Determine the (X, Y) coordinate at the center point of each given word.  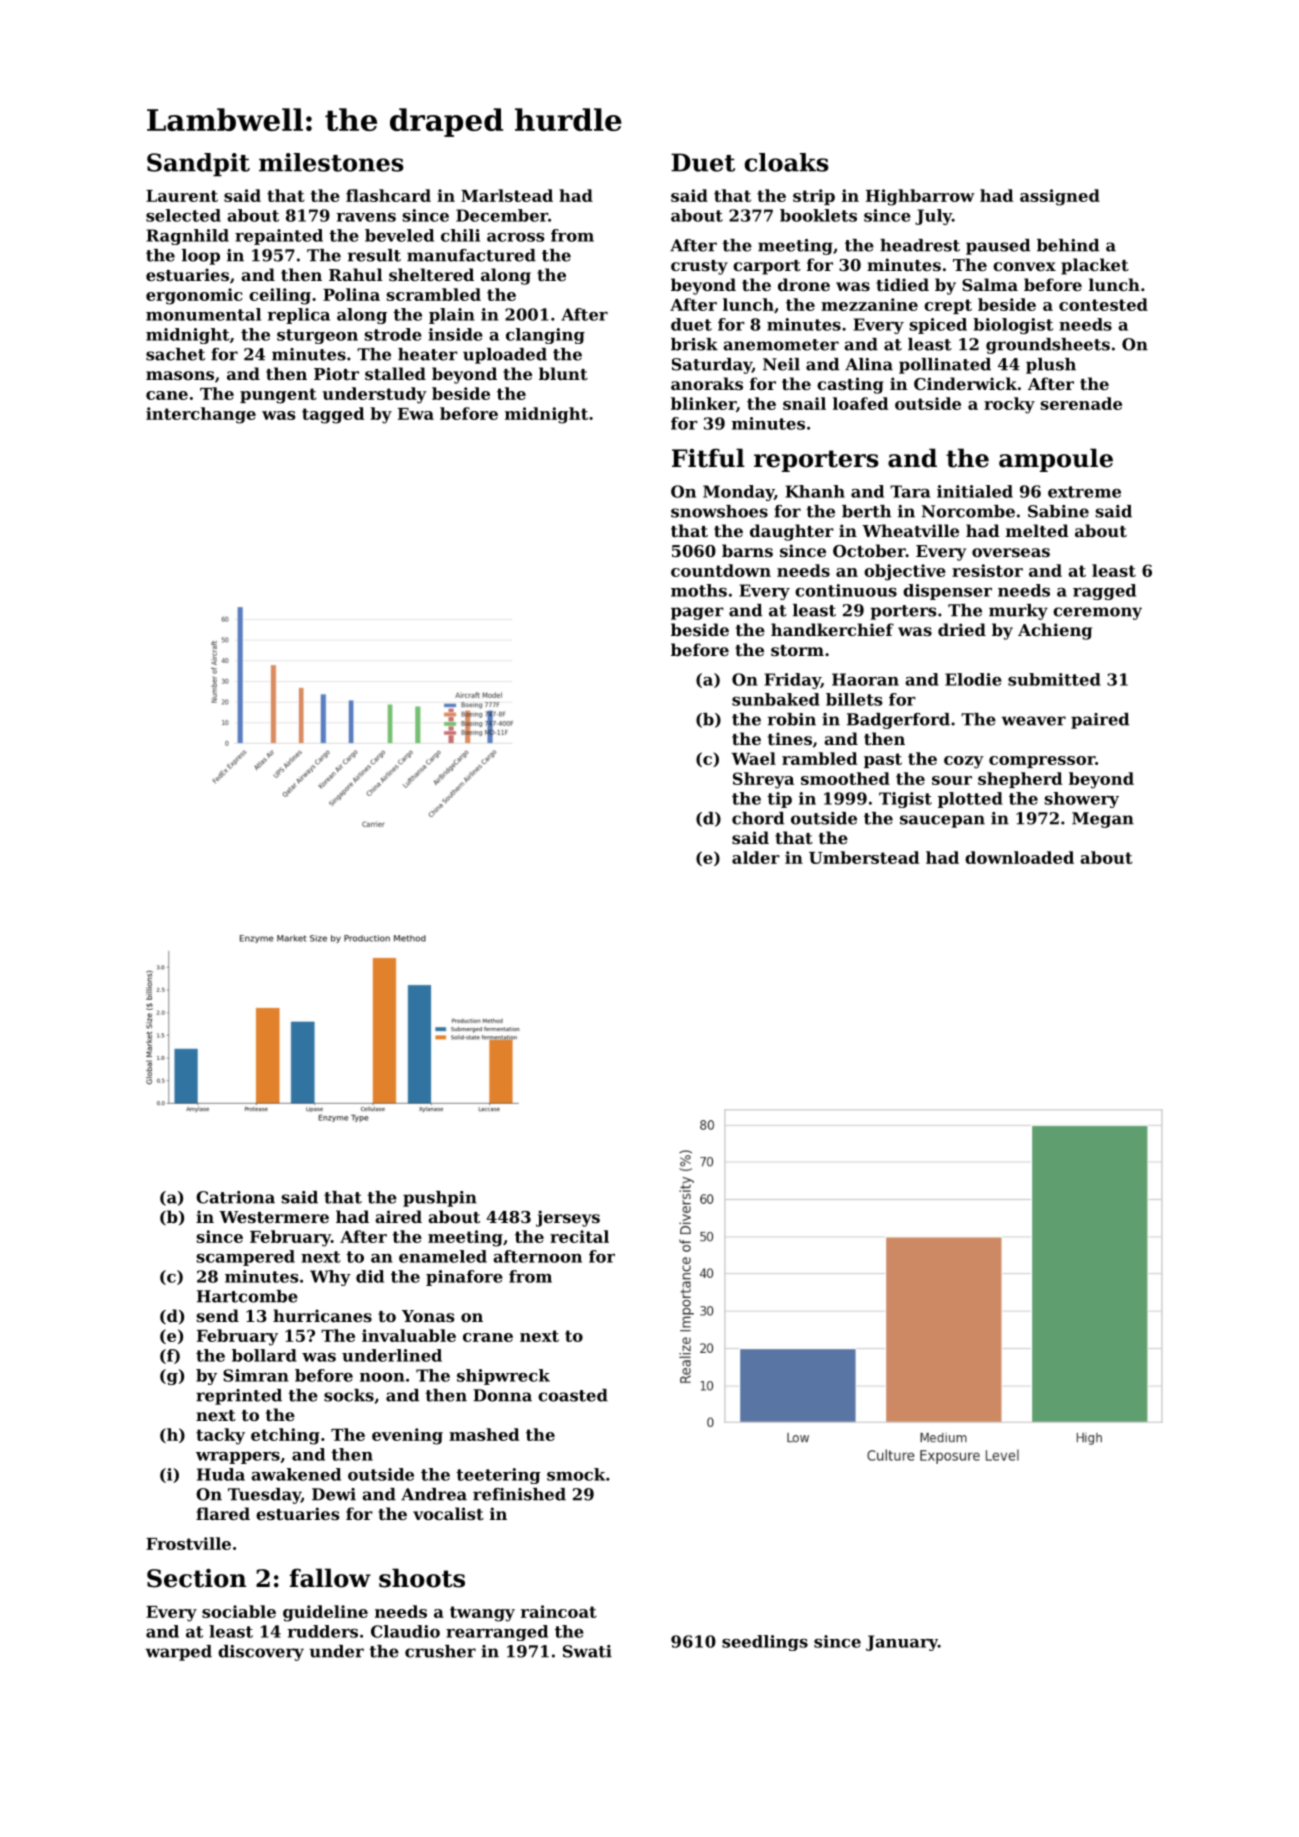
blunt (563, 373)
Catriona (235, 1197)
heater (428, 354)
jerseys (568, 1218)
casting (850, 385)
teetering (498, 1476)
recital (579, 1236)
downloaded (1019, 857)
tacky (220, 1436)
